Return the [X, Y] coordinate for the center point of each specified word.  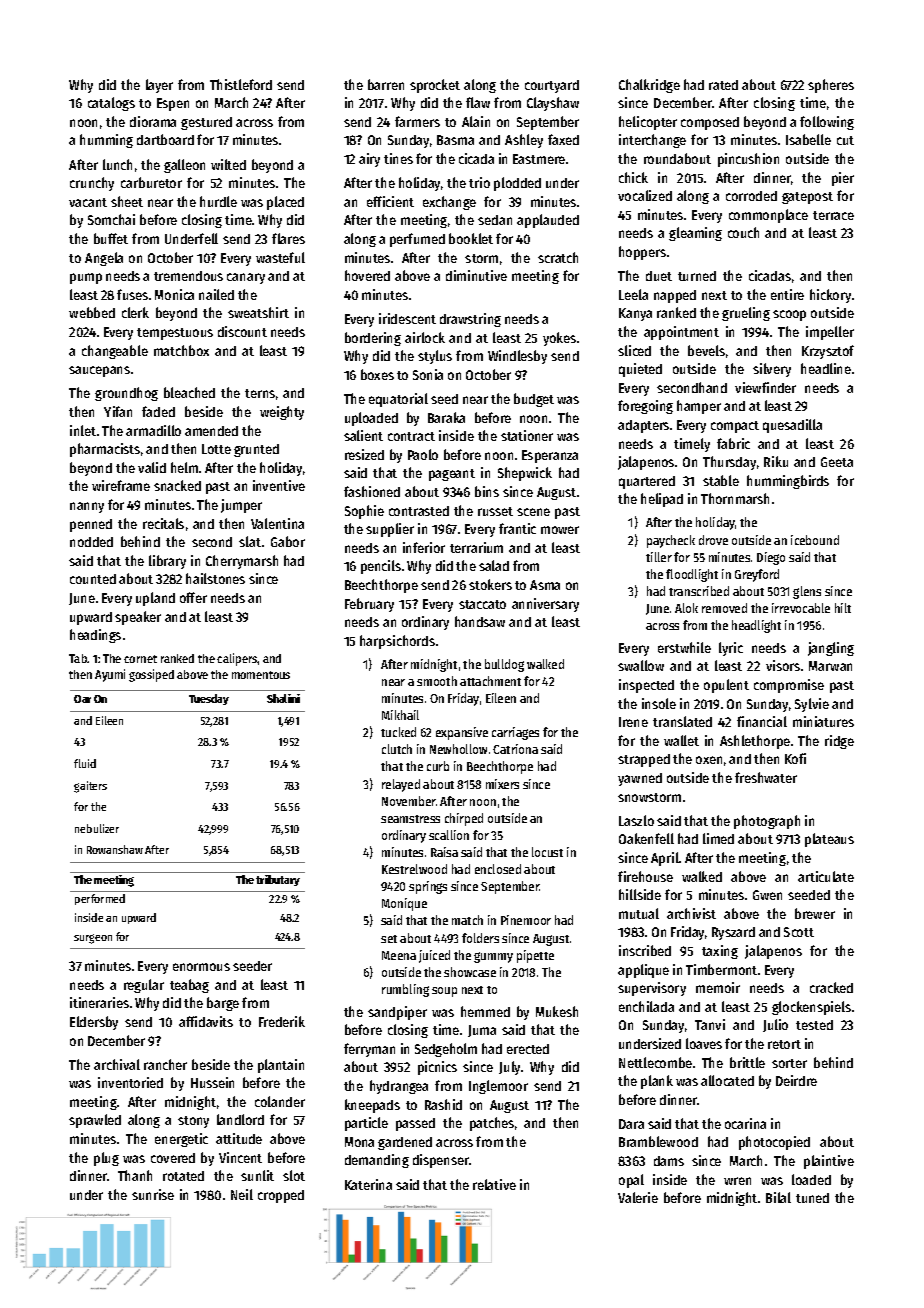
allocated [727, 1080]
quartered [647, 482]
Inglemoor [498, 1087]
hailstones [215, 578]
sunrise [153, 1194]
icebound [815, 540]
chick [633, 177]
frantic [517, 528]
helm [184, 467]
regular [144, 986]
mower [560, 530]
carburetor [151, 182]
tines [398, 158]
